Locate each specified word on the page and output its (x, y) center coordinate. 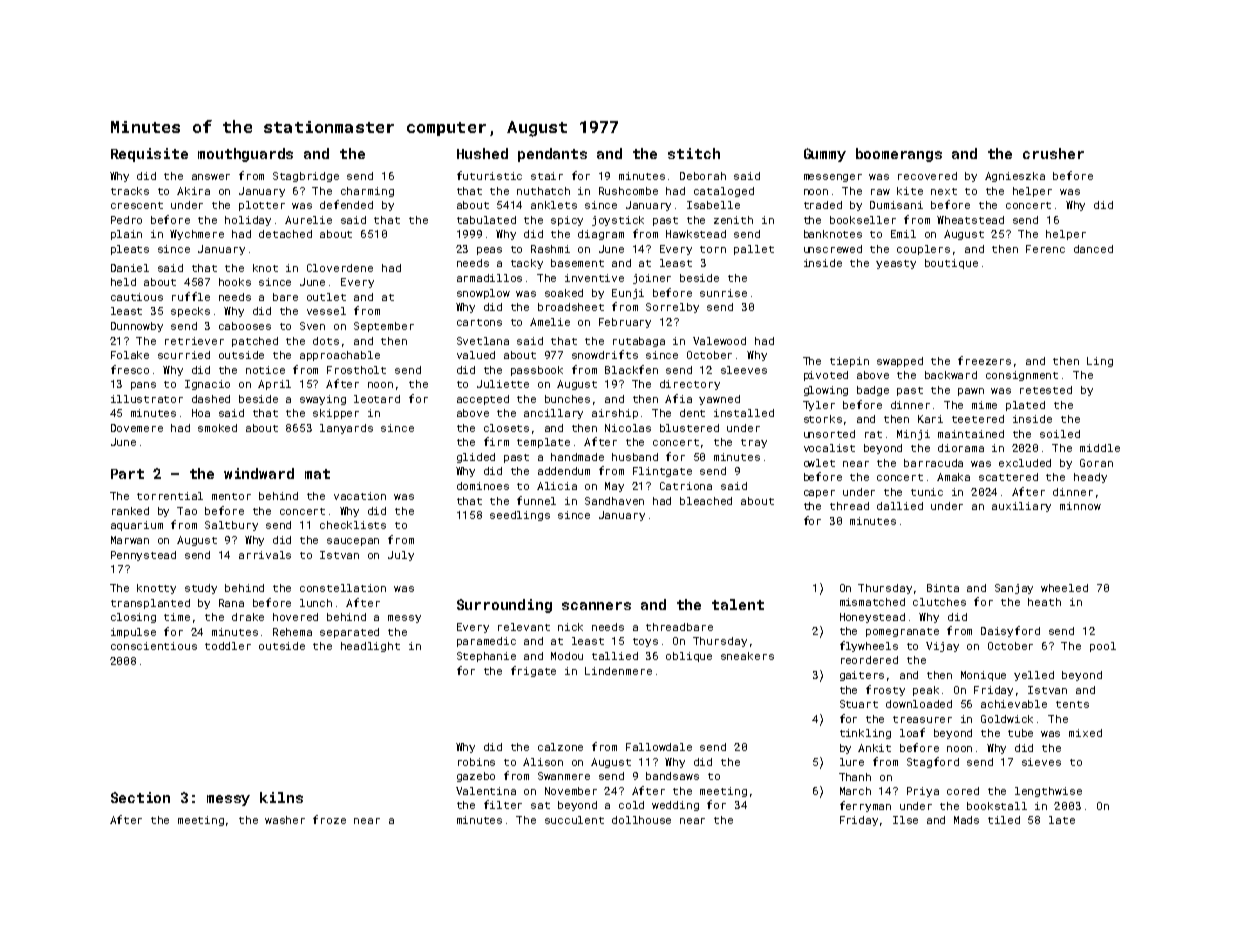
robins (476, 762)
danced (1093, 249)
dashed (211, 399)
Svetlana (483, 341)
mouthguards (245, 155)
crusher (1053, 153)
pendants (552, 155)
